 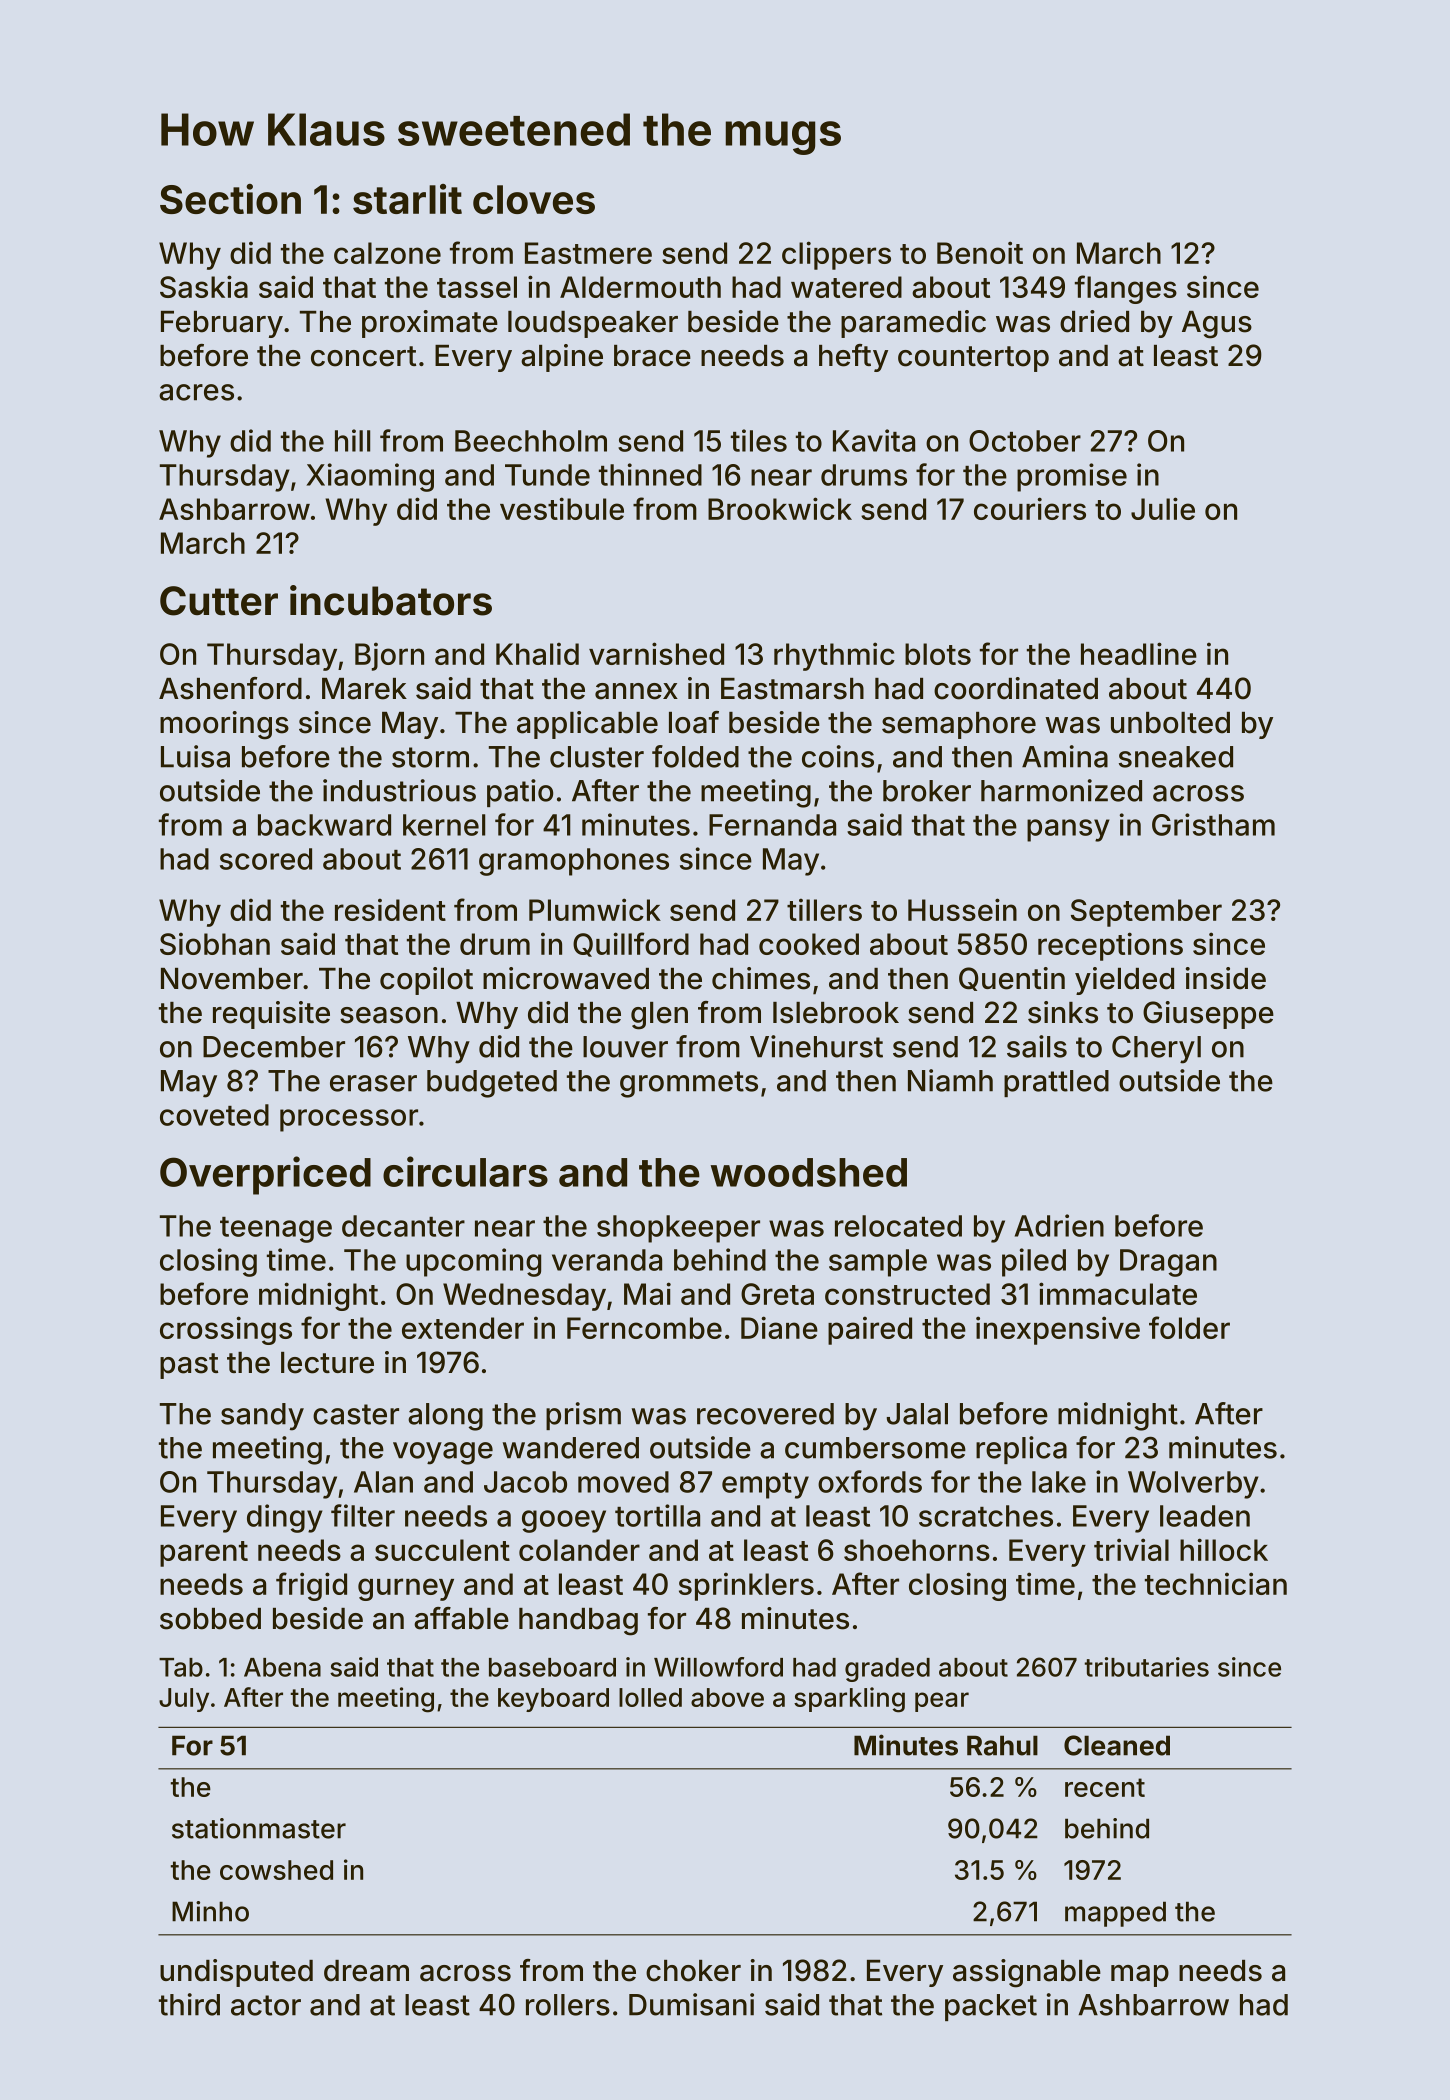 I want to click on Brookwick, so click(x=780, y=508).
